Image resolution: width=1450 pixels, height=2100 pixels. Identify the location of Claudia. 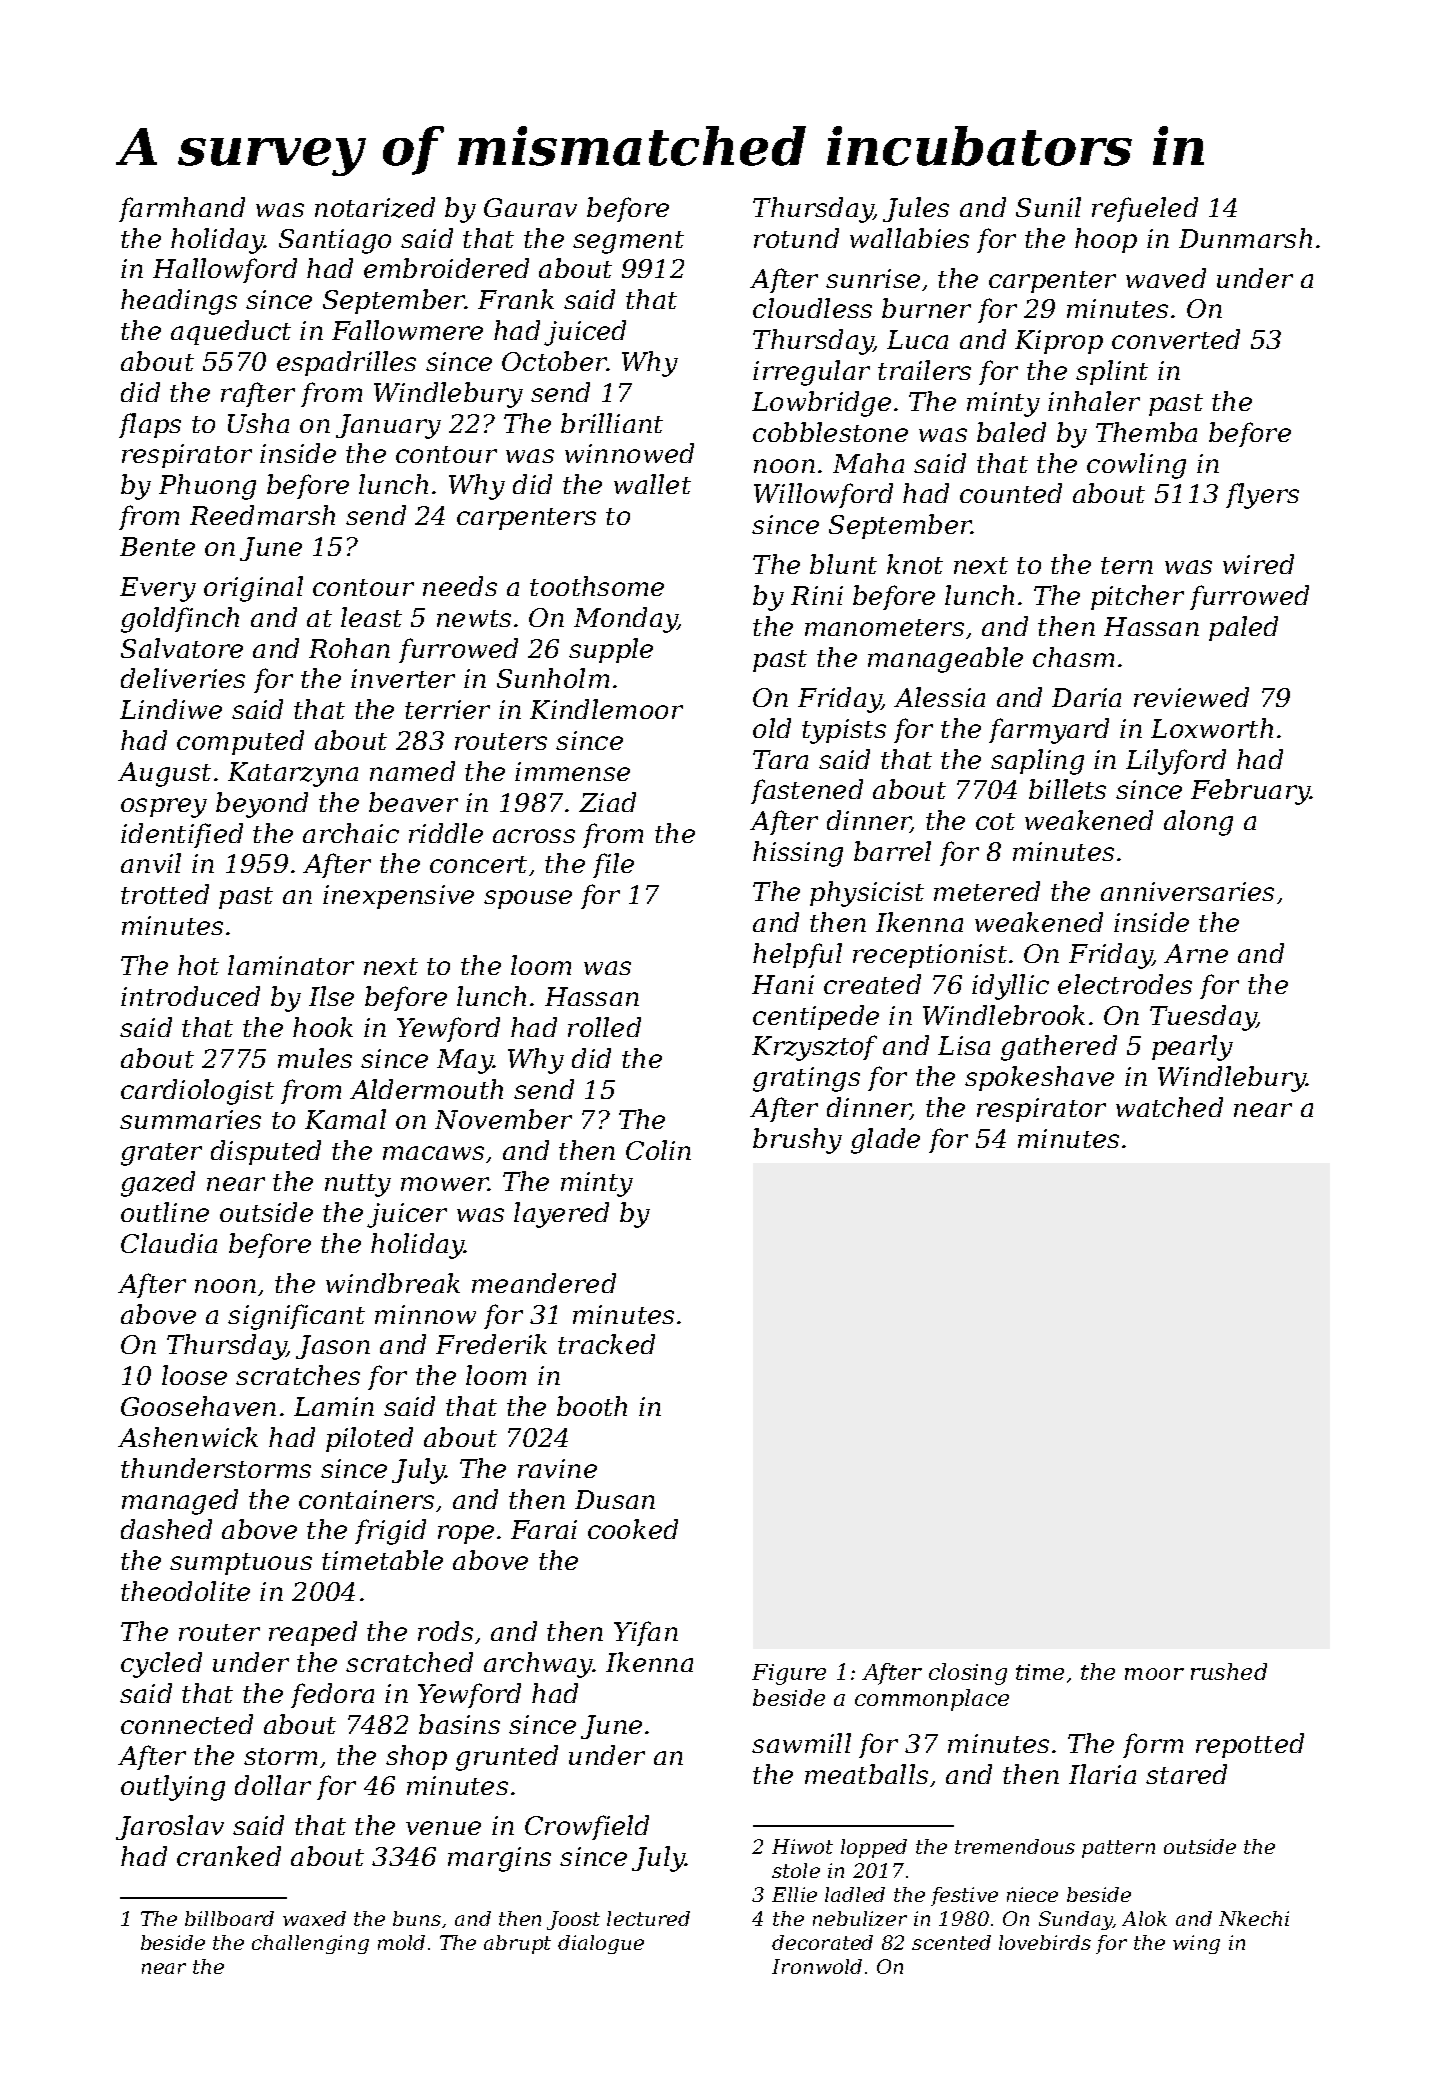
(169, 1243).
